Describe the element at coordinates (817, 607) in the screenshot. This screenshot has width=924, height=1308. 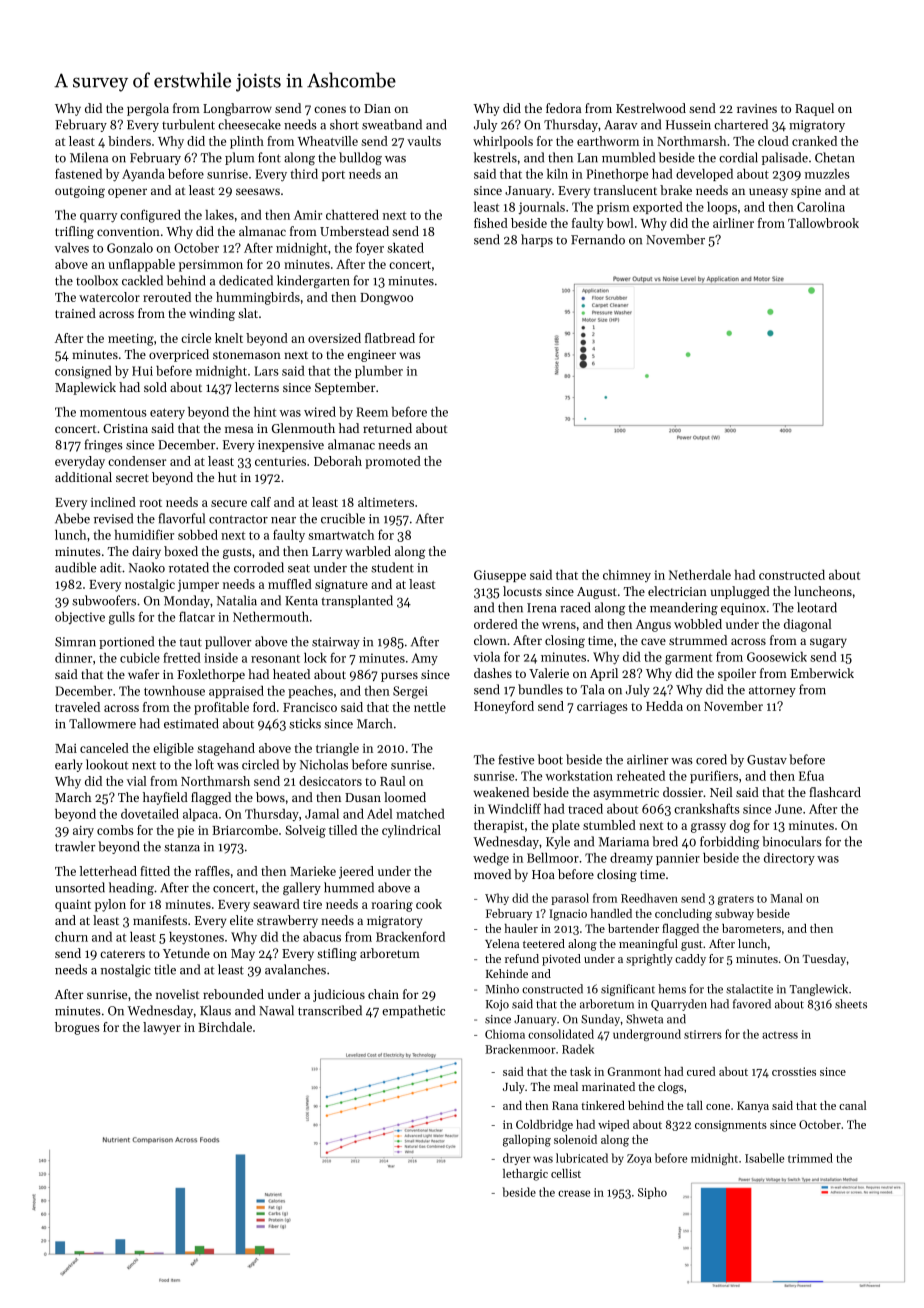
I see `leotard` at that location.
